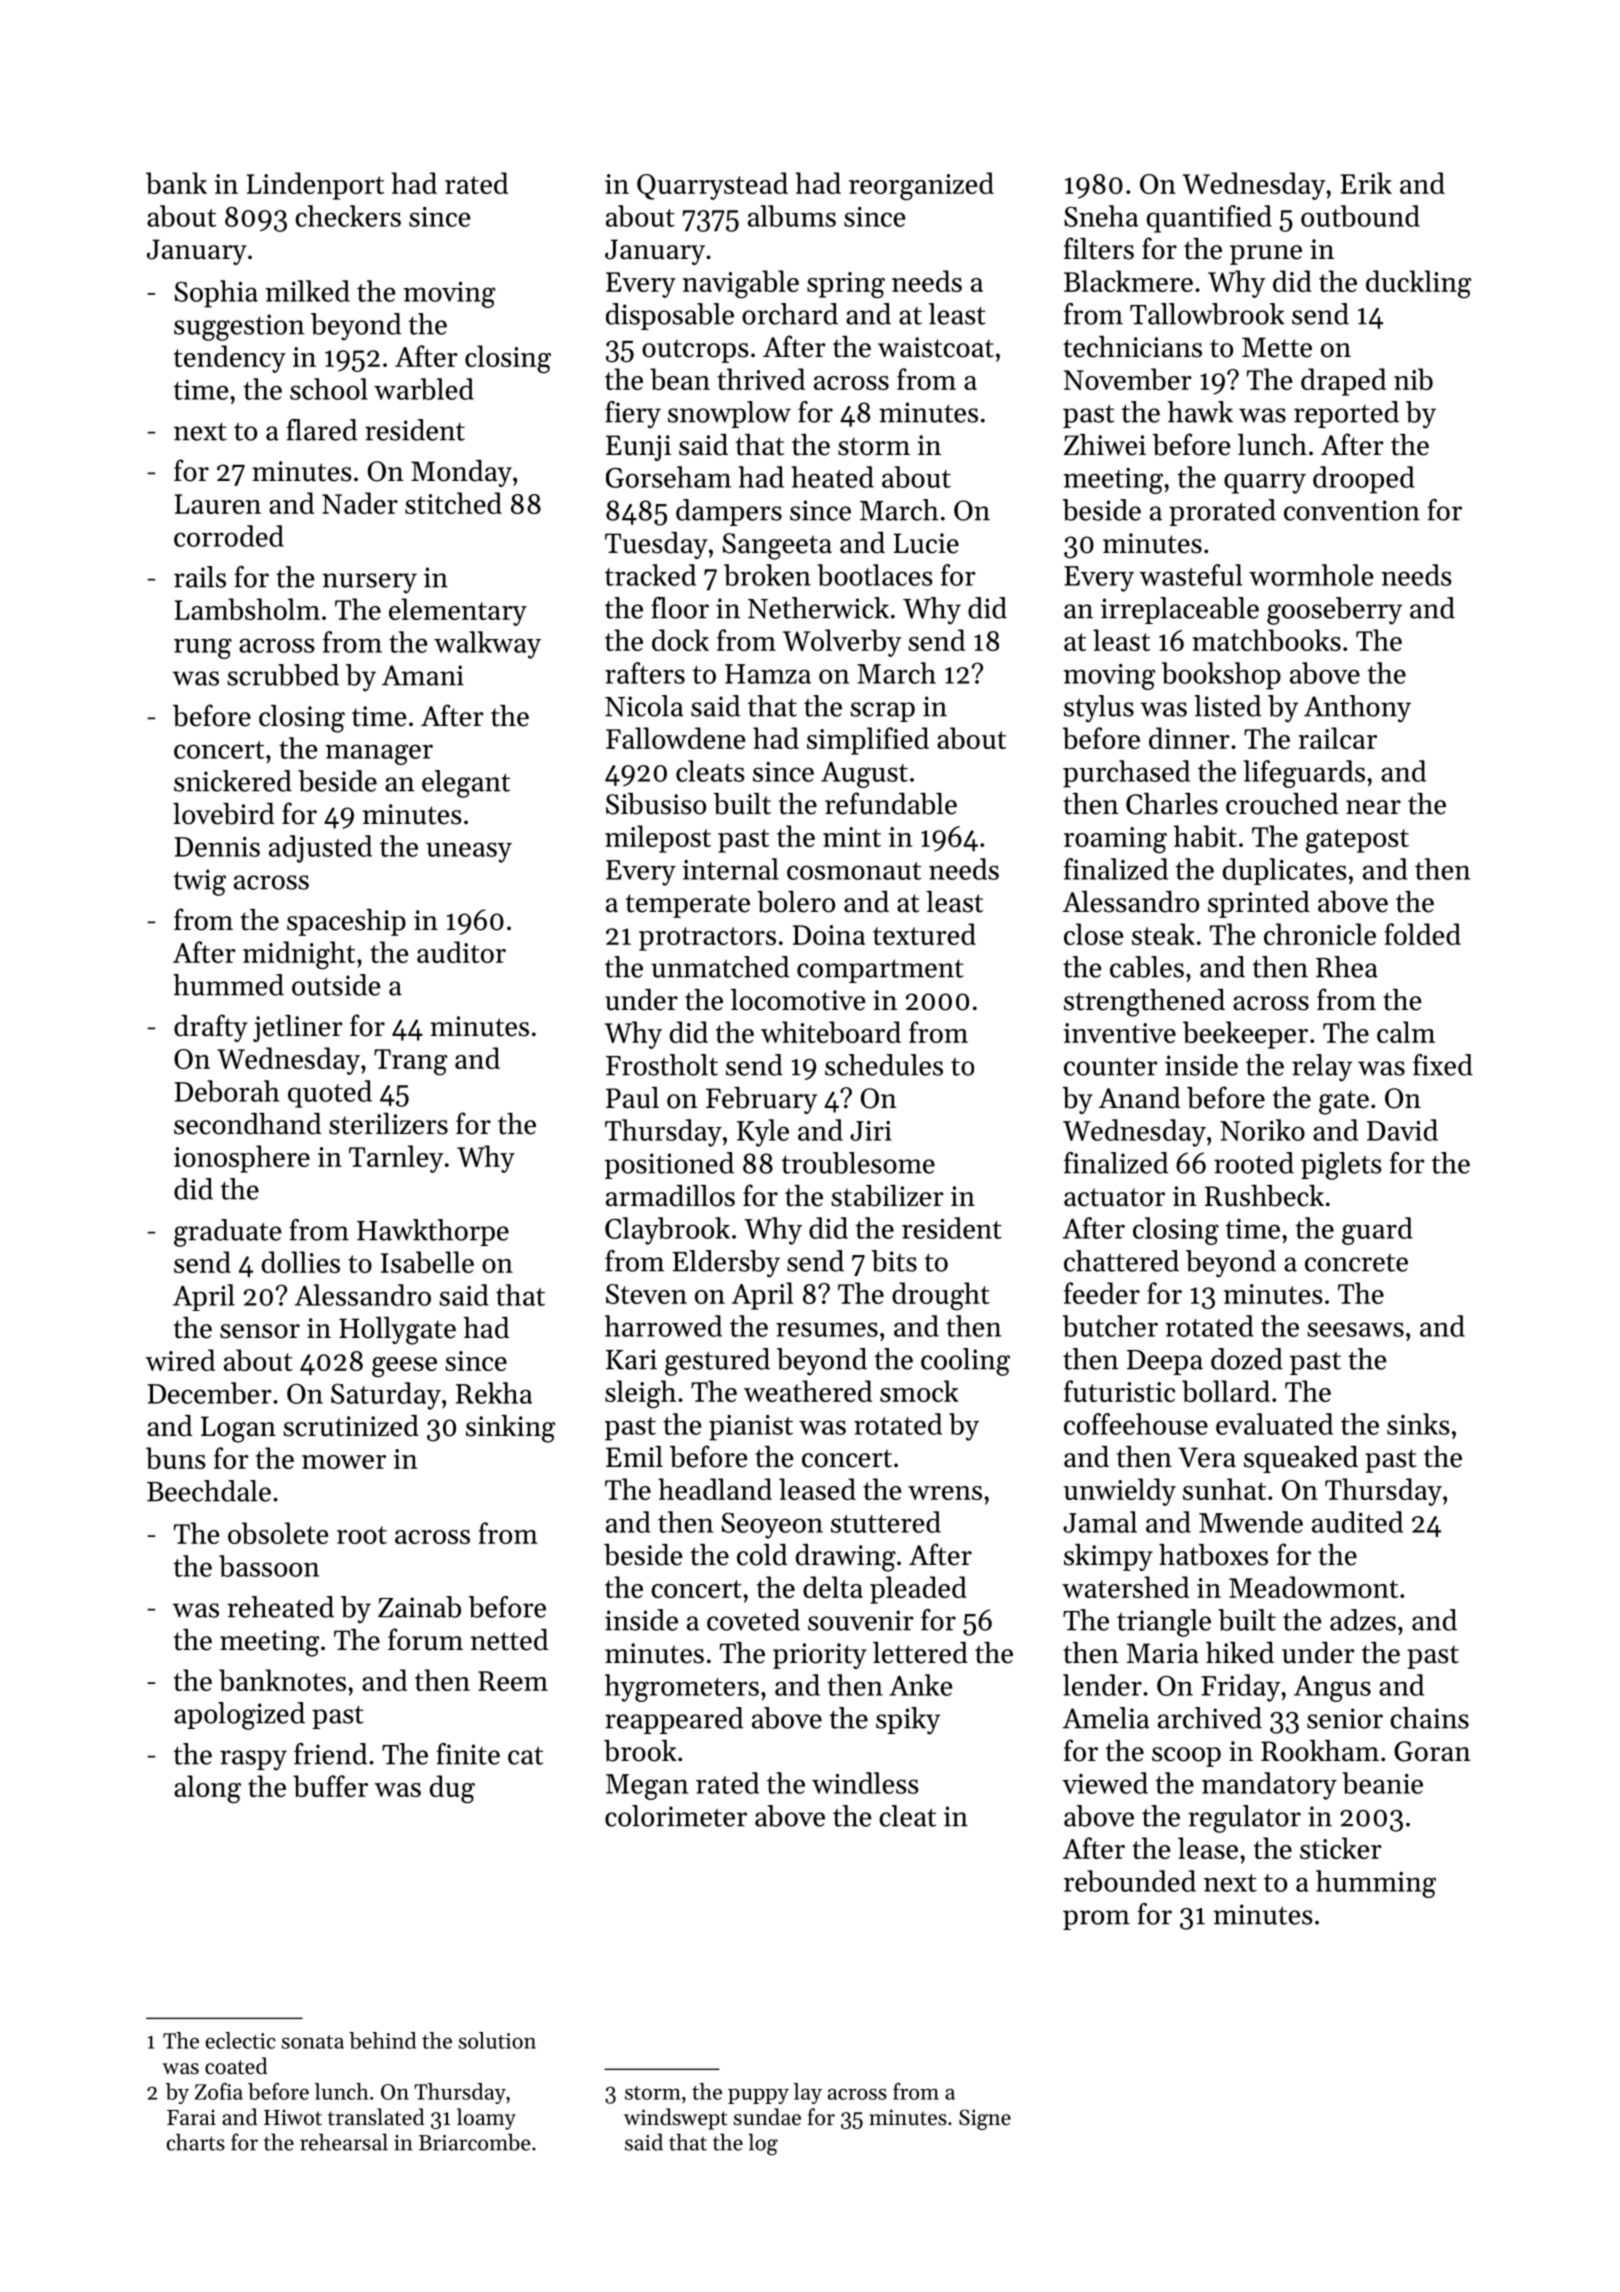 The width and height of the document is (1620, 2292). I want to click on Deborah, so click(226, 1091).
